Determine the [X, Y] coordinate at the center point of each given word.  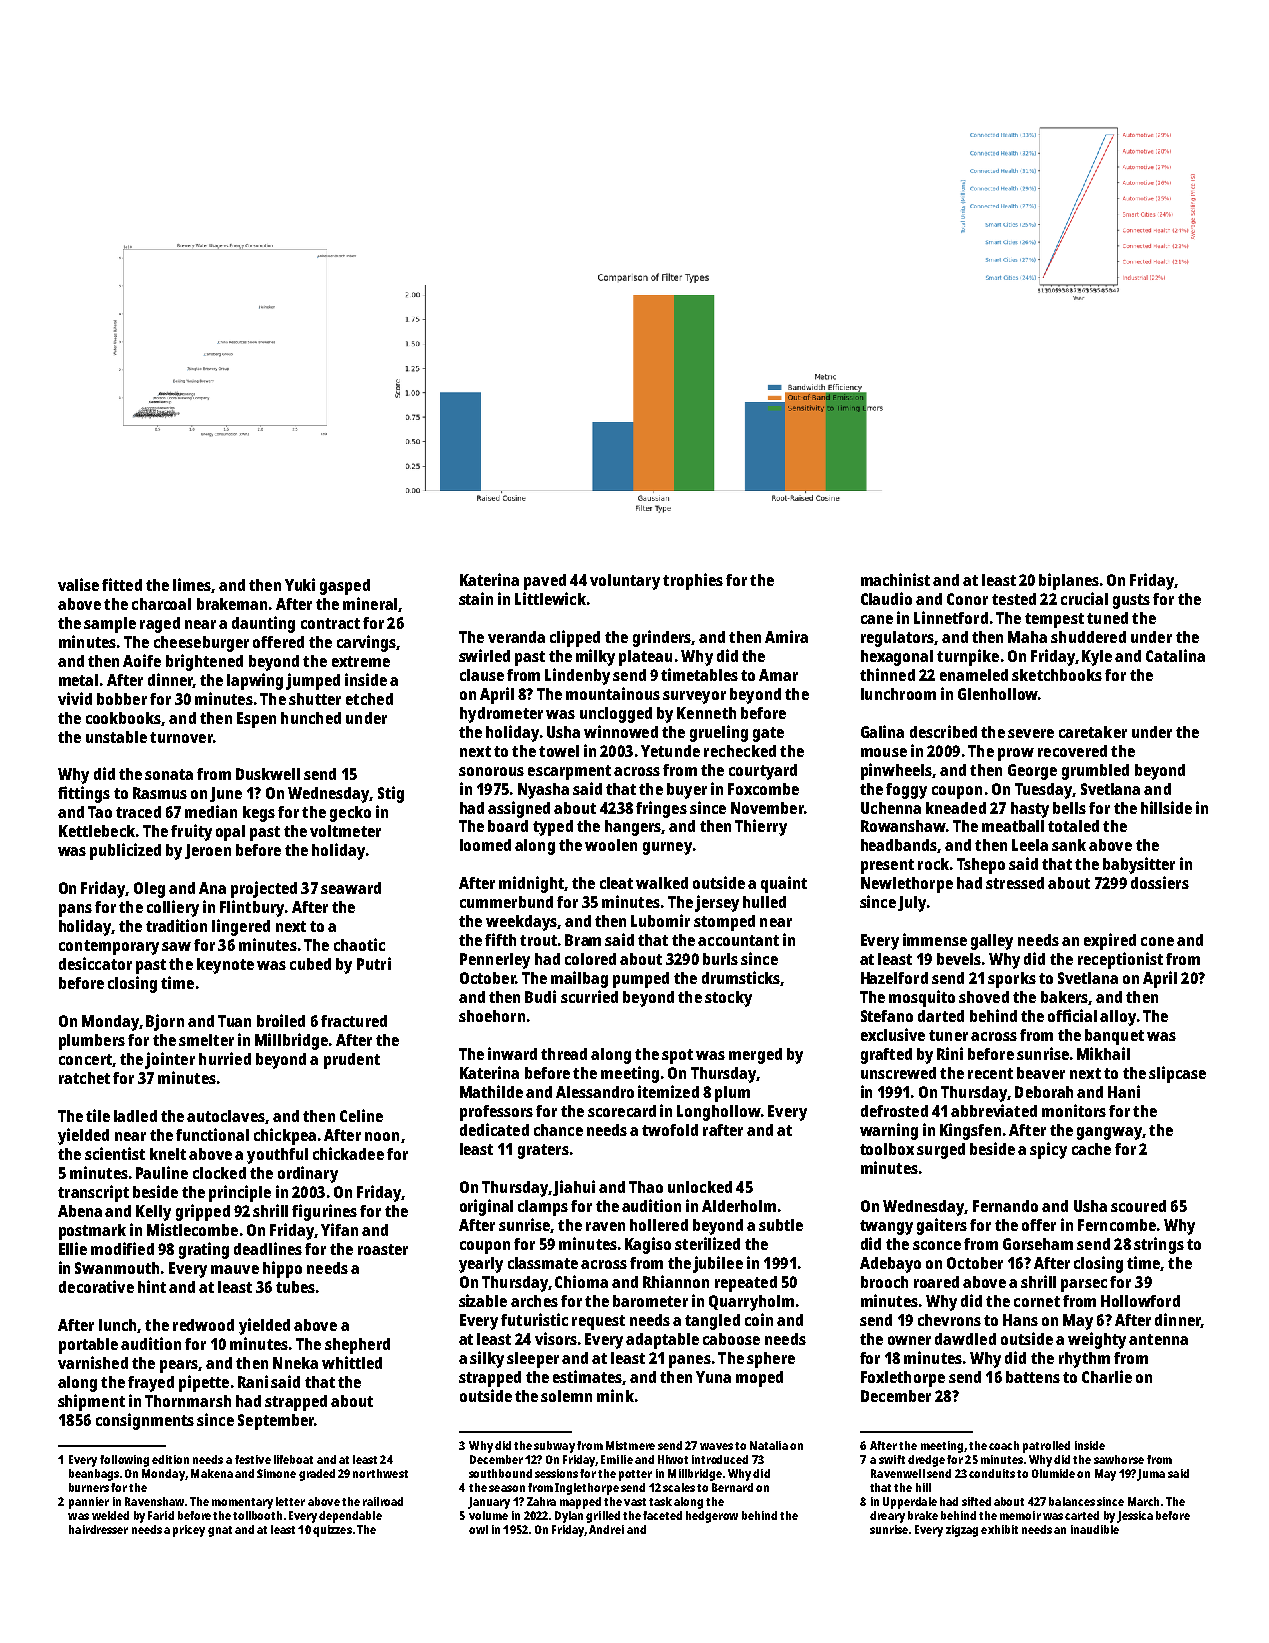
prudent [352, 1061]
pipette [204, 1383]
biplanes [1069, 581]
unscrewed [898, 1073]
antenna [1158, 1339]
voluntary [625, 582]
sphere [771, 1360]
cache [1091, 1149]
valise [78, 584]
